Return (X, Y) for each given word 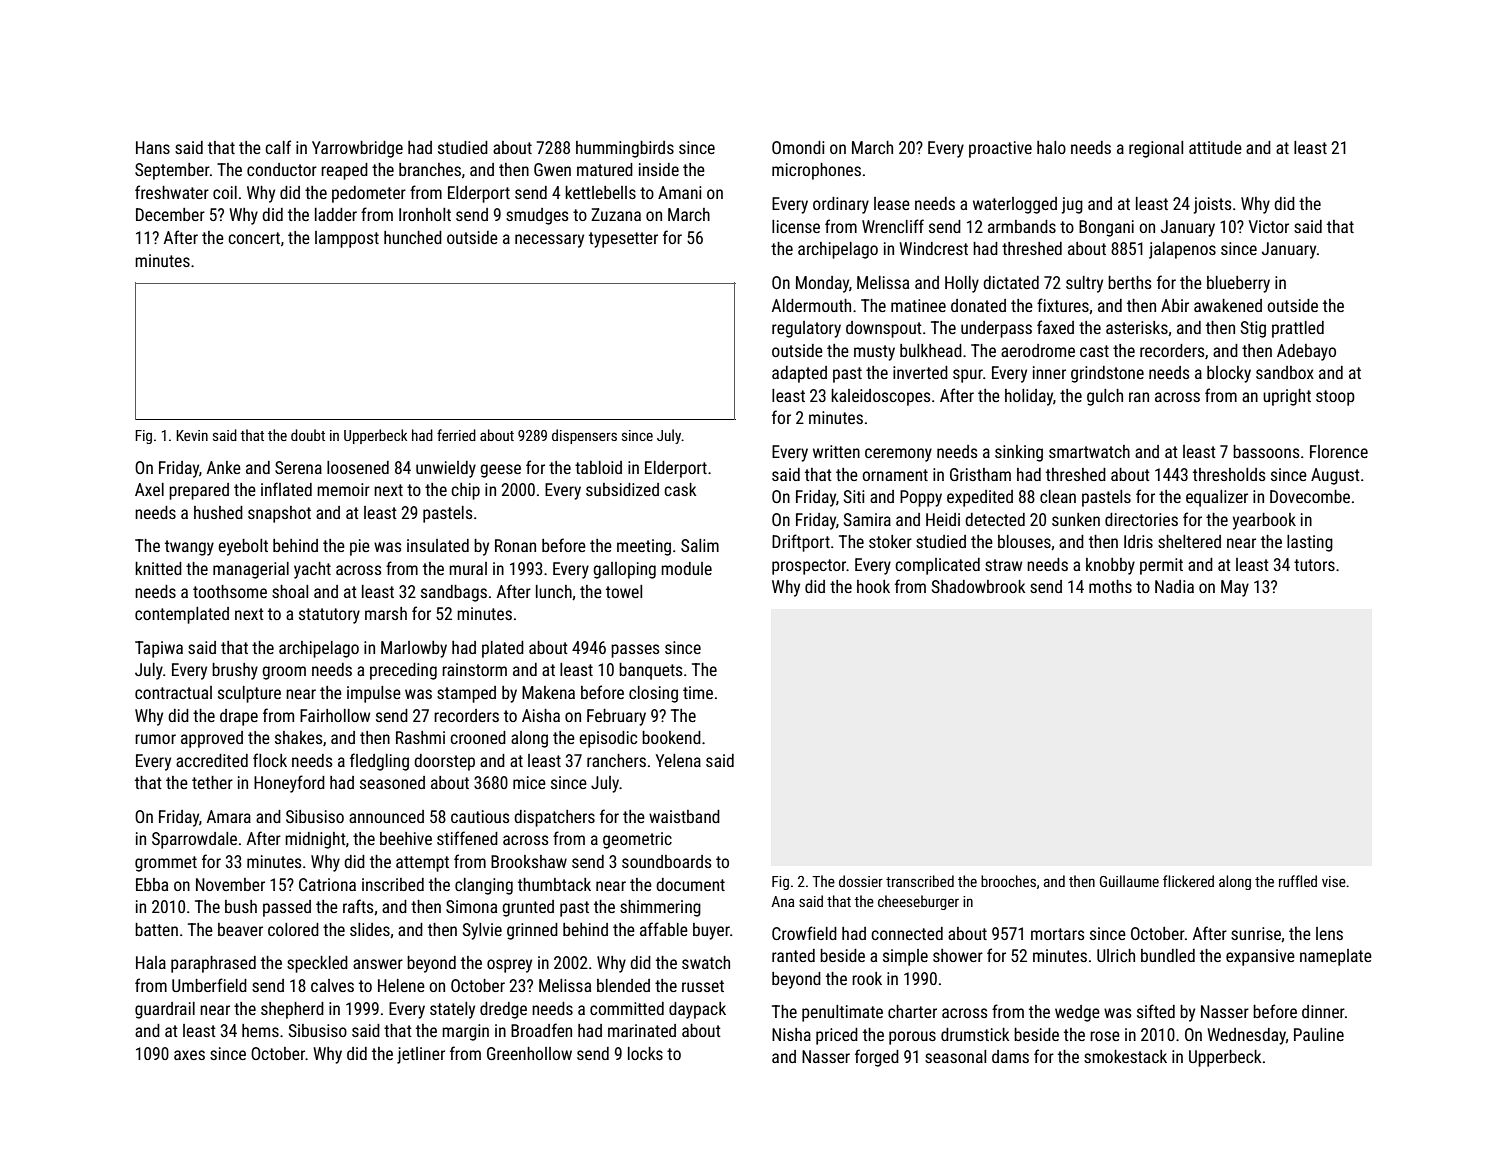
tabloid (598, 467)
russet (703, 986)
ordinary (841, 205)
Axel (149, 489)
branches (430, 169)
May (1235, 588)
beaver (240, 929)
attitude (1215, 147)
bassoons (1266, 451)
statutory (329, 616)
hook (873, 586)
